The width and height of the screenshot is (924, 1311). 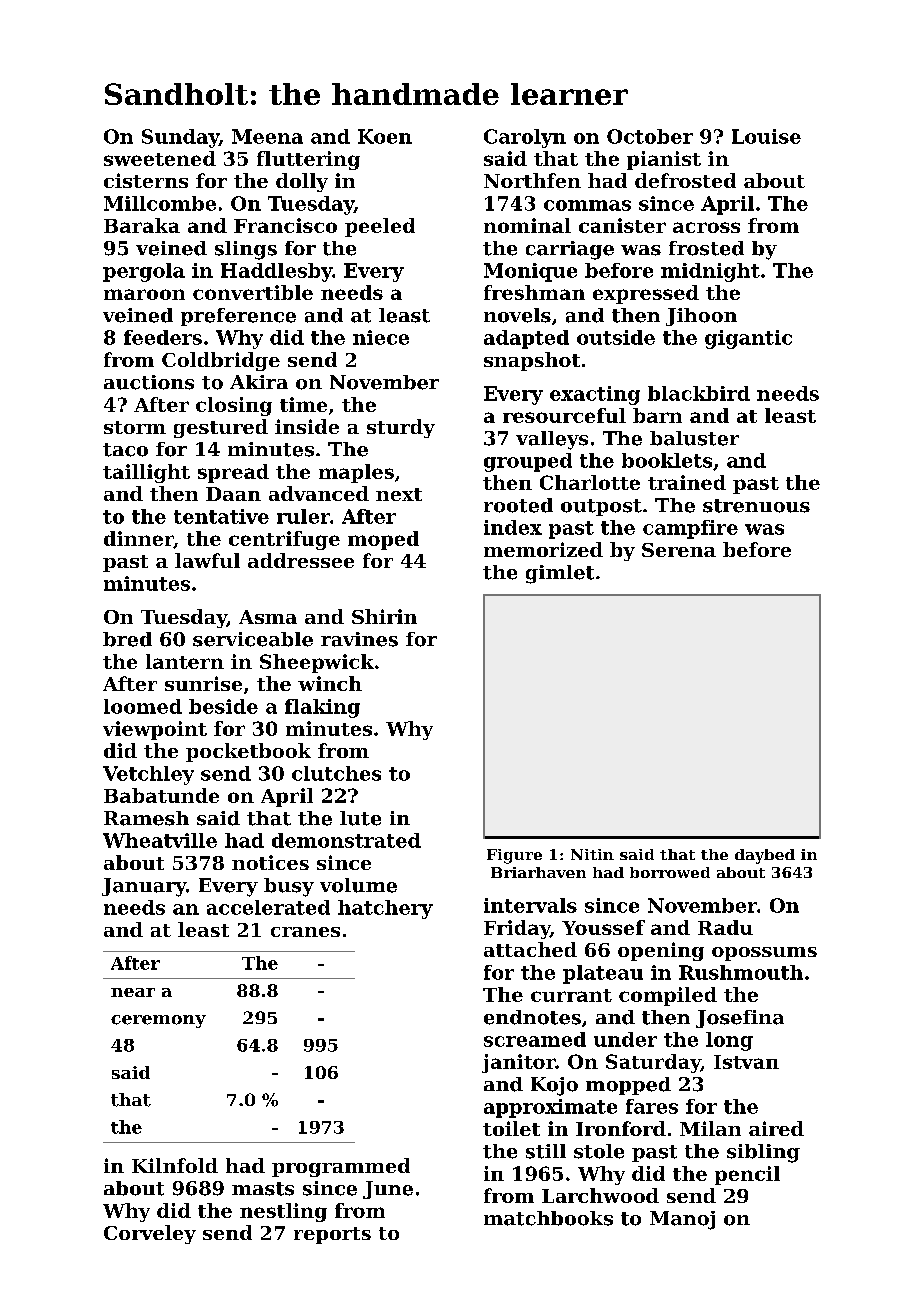 What do you see at coordinates (144, 887) in the screenshot?
I see `January` at bounding box center [144, 887].
